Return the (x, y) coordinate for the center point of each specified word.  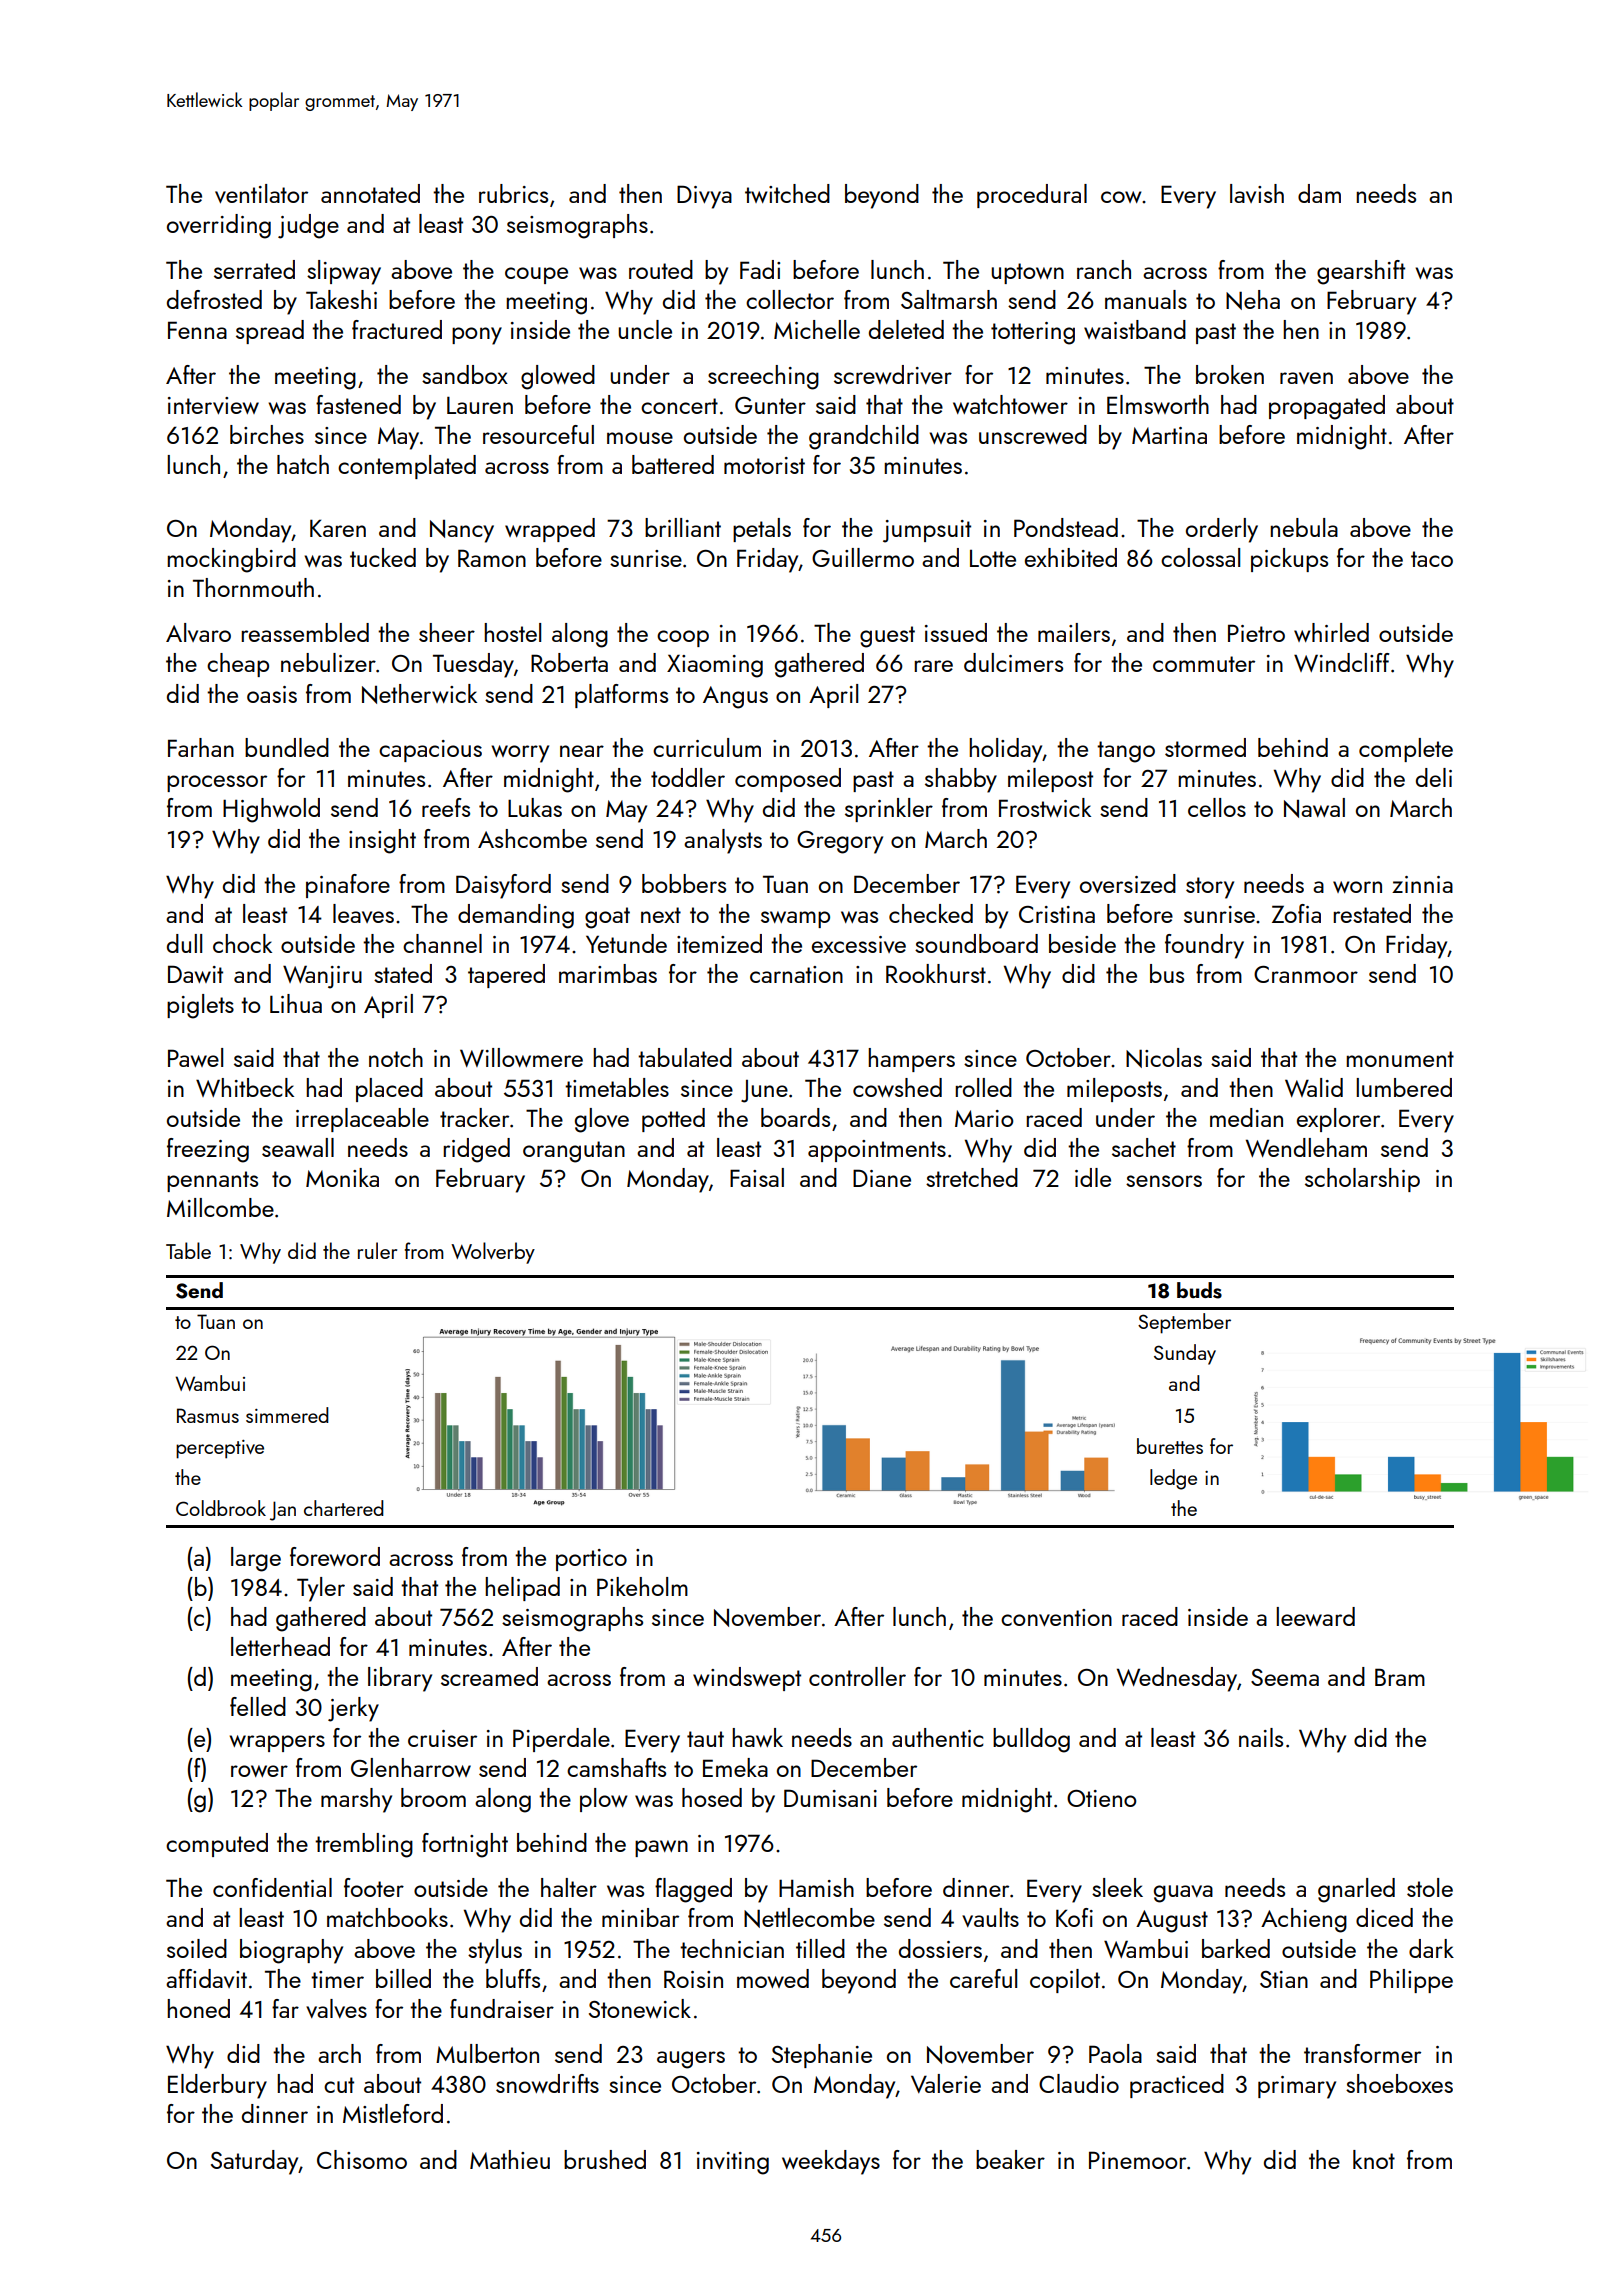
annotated (370, 193)
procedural (1032, 196)
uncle (645, 329)
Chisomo (362, 2159)
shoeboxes (1399, 2083)
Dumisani (830, 1798)
